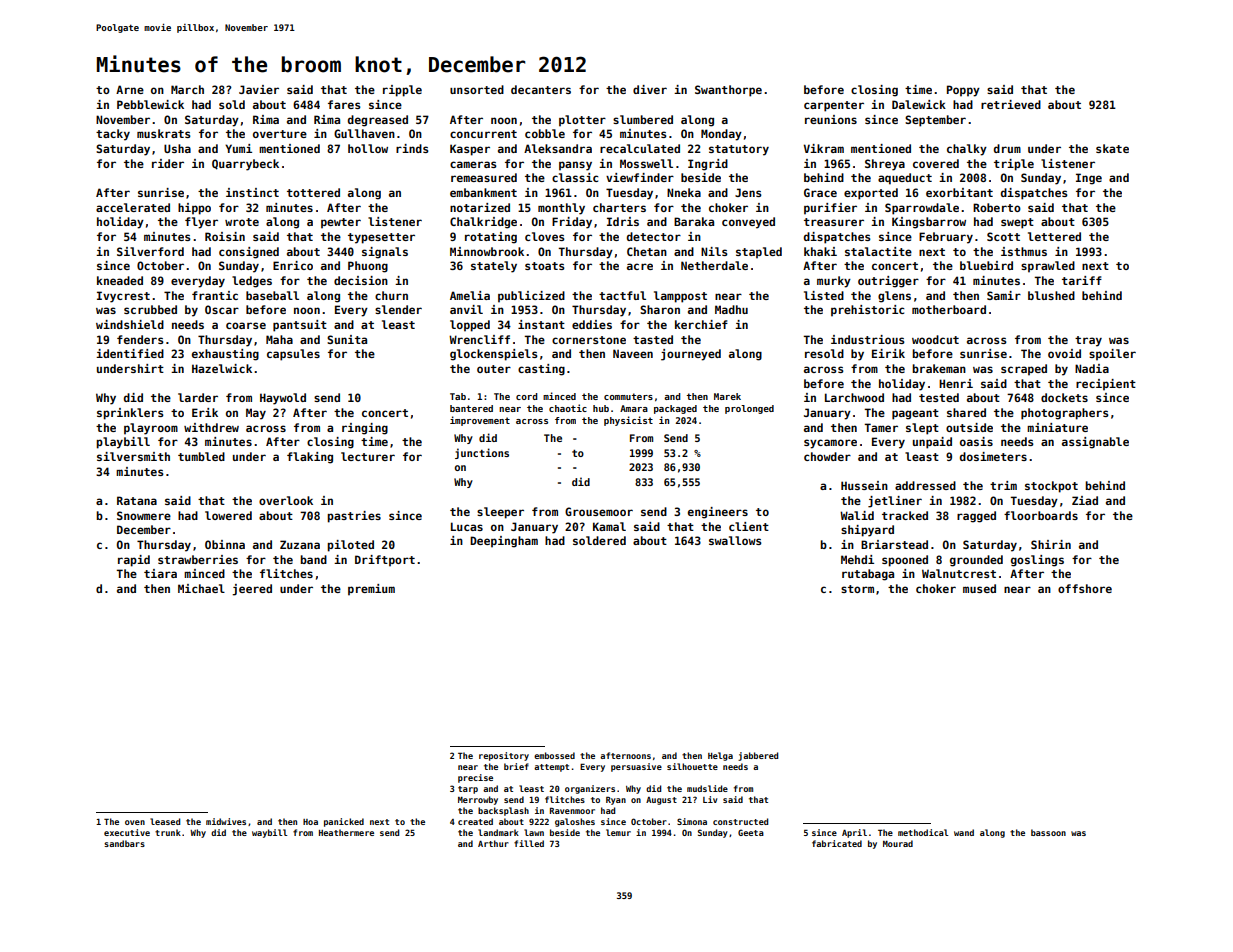 Image resolution: width=1233 pixels, height=952 pixels. What do you see at coordinates (371, 590) in the document?
I see `premium` at bounding box center [371, 590].
